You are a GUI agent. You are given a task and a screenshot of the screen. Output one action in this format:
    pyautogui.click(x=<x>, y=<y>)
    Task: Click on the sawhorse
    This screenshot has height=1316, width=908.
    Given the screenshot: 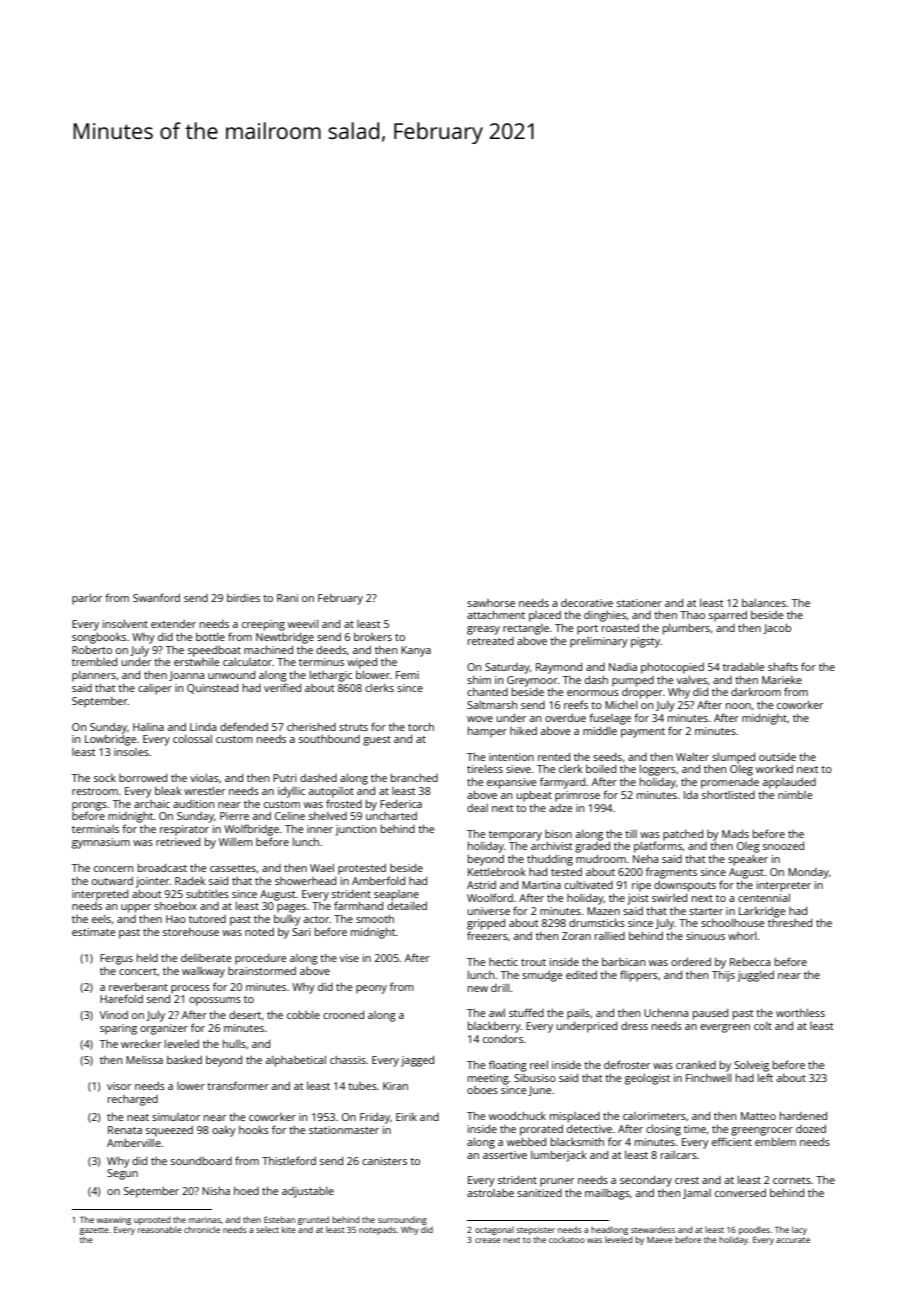 What is the action you would take?
    pyautogui.click(x=491, y=603)
